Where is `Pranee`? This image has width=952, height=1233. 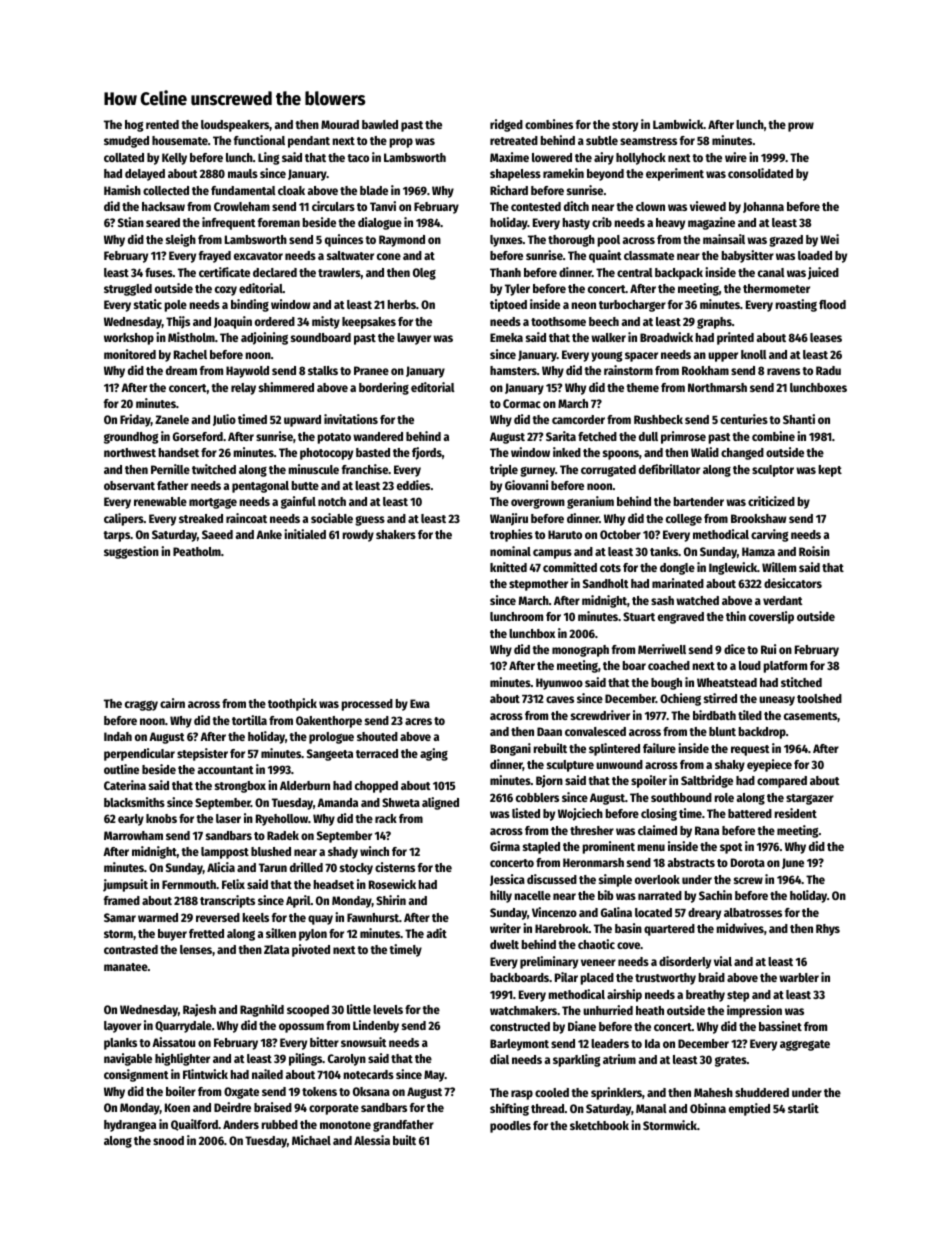
Pranee is located at coordinates (371, 370).
